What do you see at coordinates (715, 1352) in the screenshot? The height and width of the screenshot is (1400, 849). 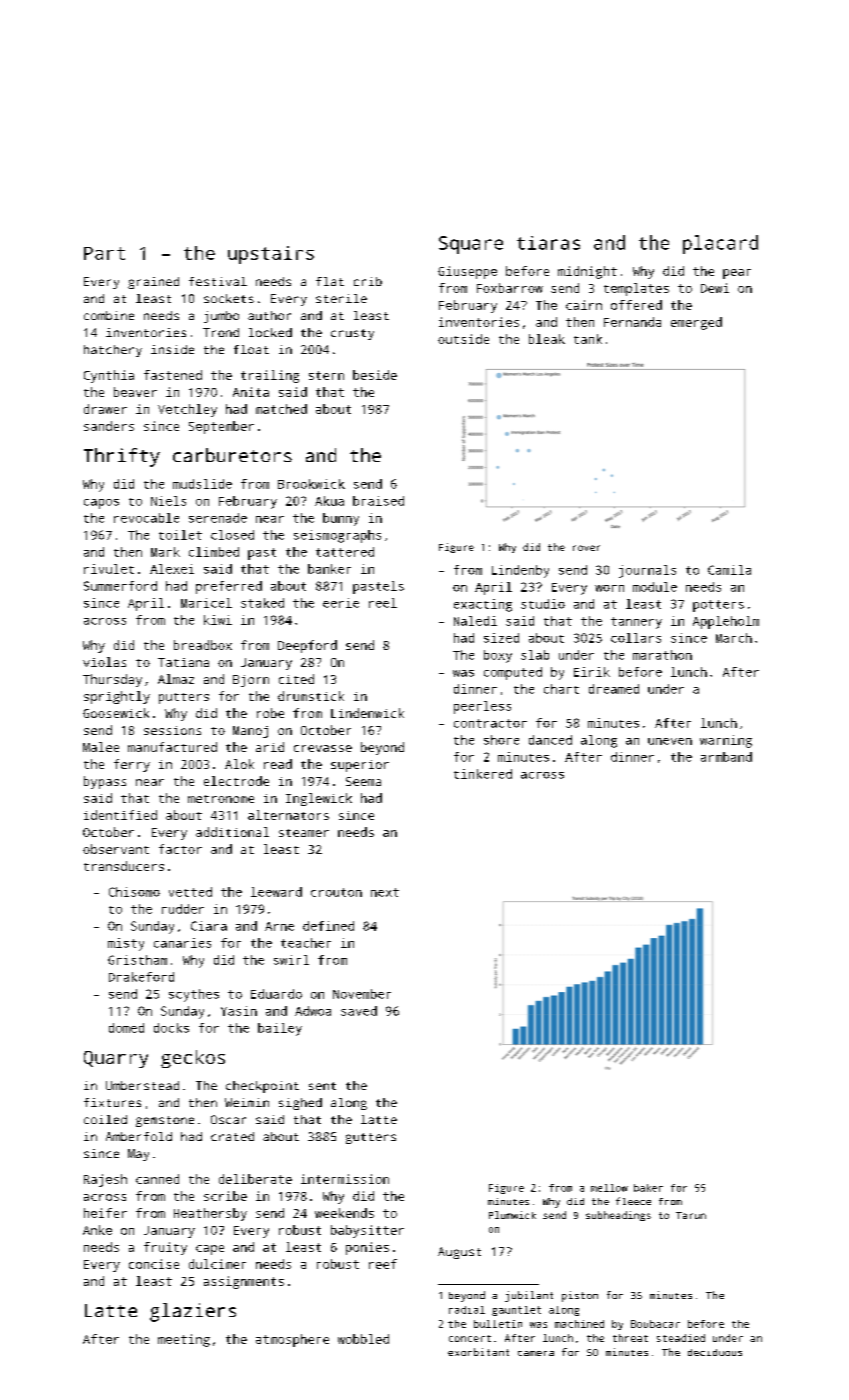 I see `deciduous` at bounding box center [715, 1352].
